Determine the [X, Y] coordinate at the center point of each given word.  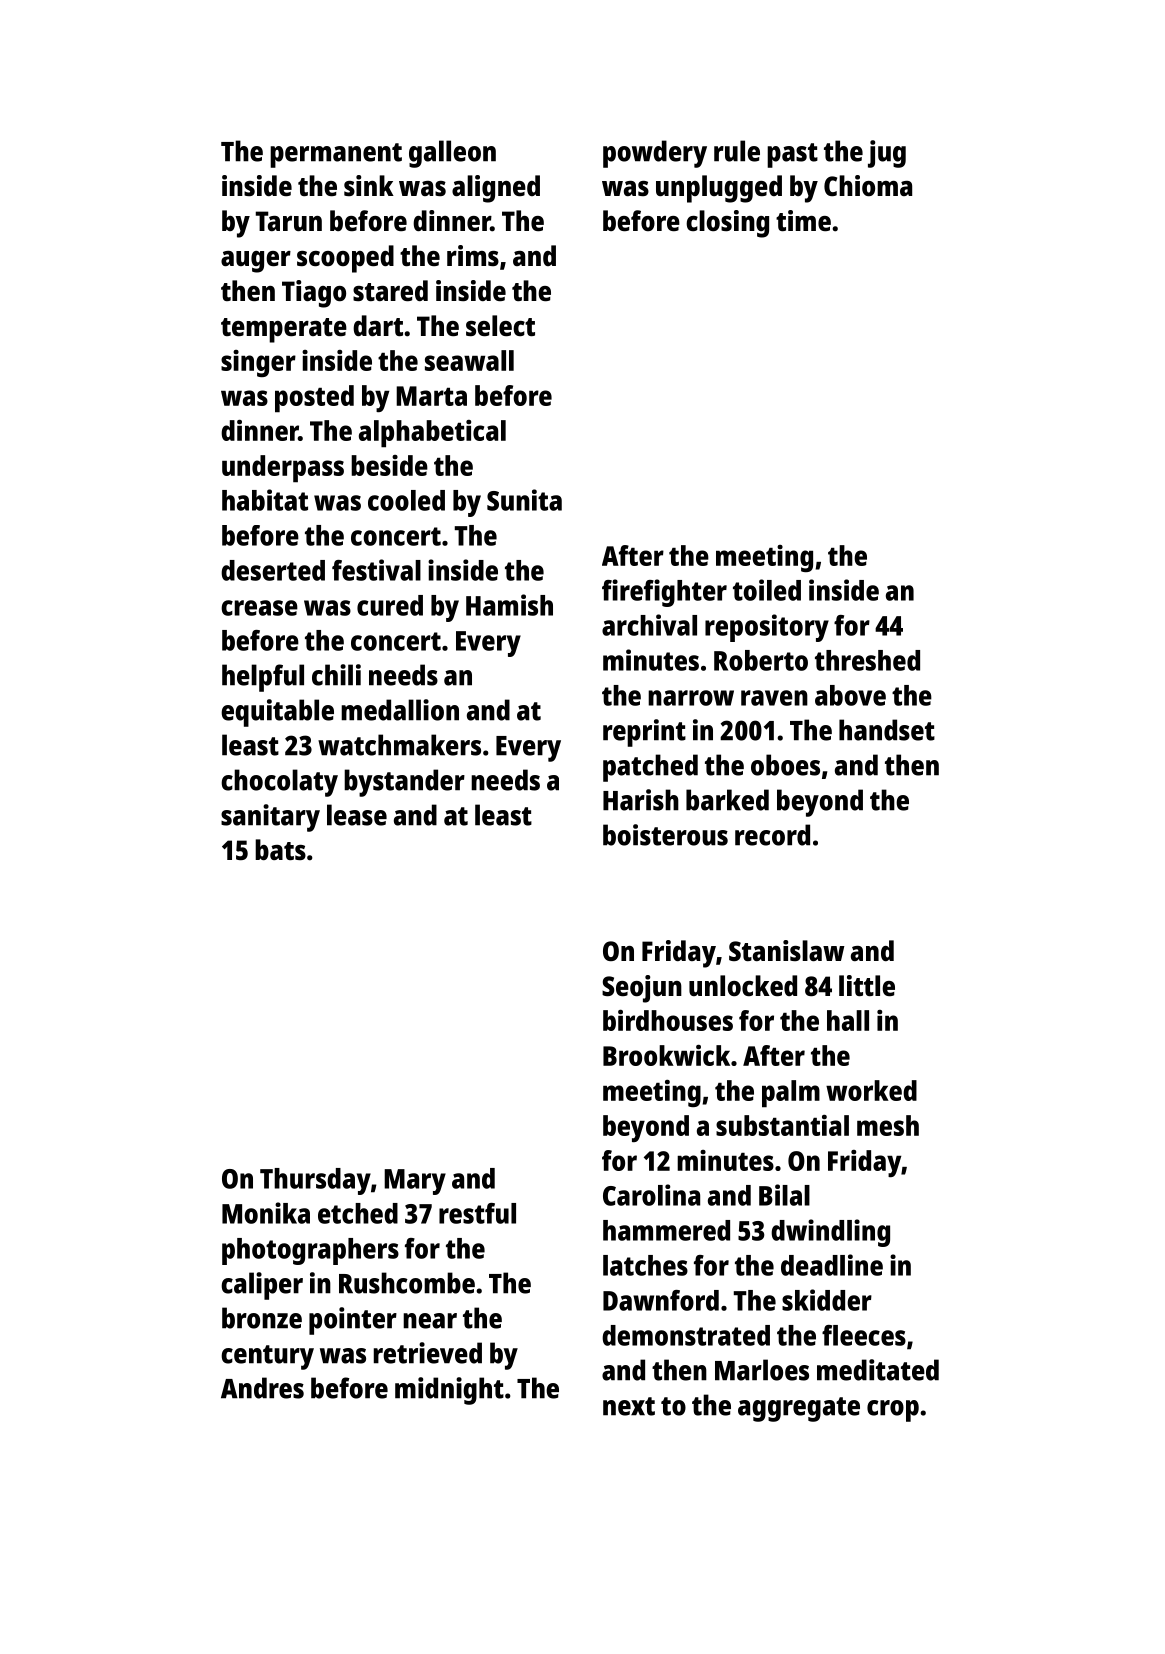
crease [259, 608]
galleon [452, 154]
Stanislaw [787, 950]
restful [477, 1213]
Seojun [642, 989]
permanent [336, 155]
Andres [262, 1388]
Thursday [315, 1181]
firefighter [664, 593]
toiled [767, 590]
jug [887, 154]
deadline [832, 1265]
